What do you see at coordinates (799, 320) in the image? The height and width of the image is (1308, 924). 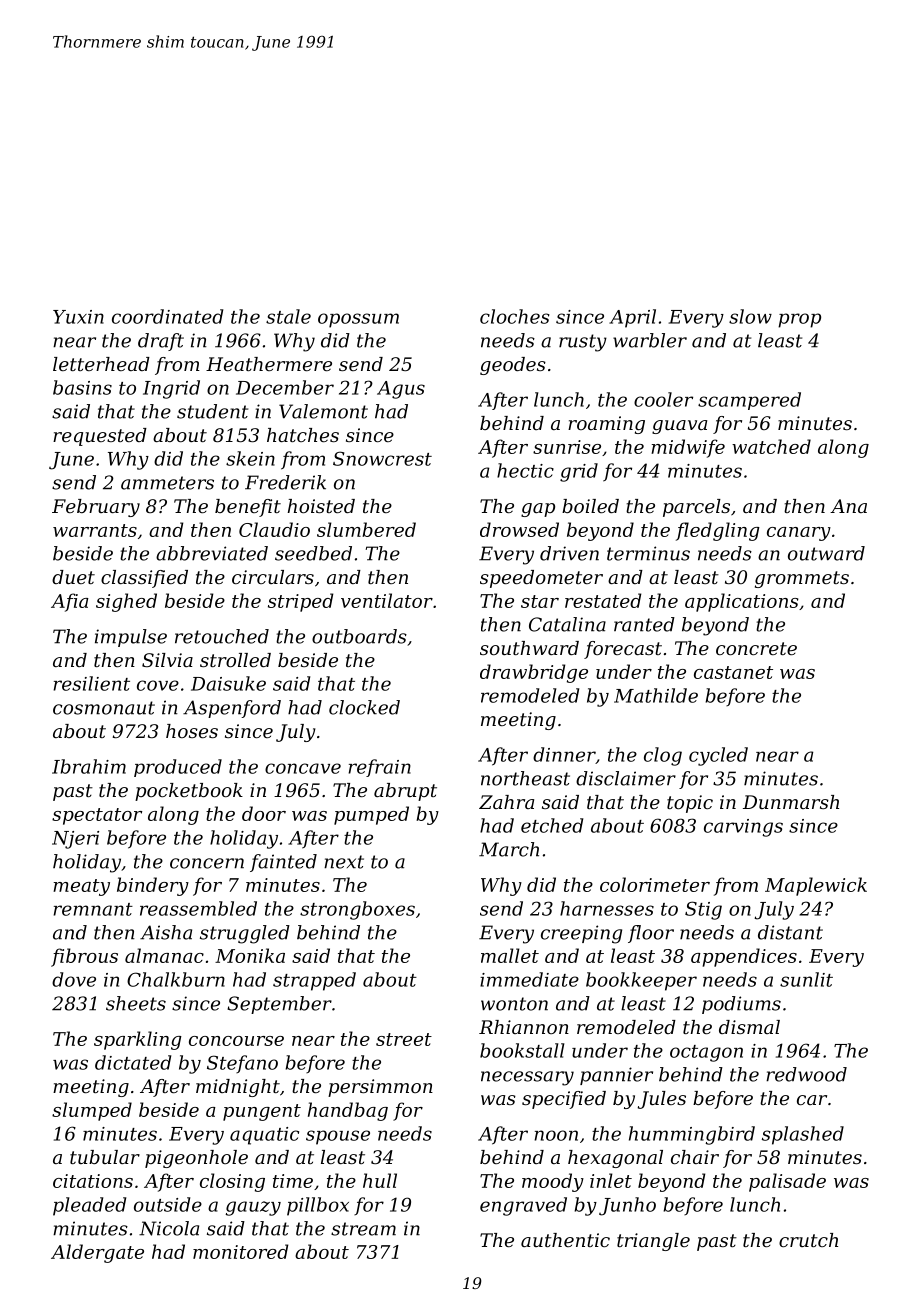 I see `prop` at bounding box center [799, 320].
